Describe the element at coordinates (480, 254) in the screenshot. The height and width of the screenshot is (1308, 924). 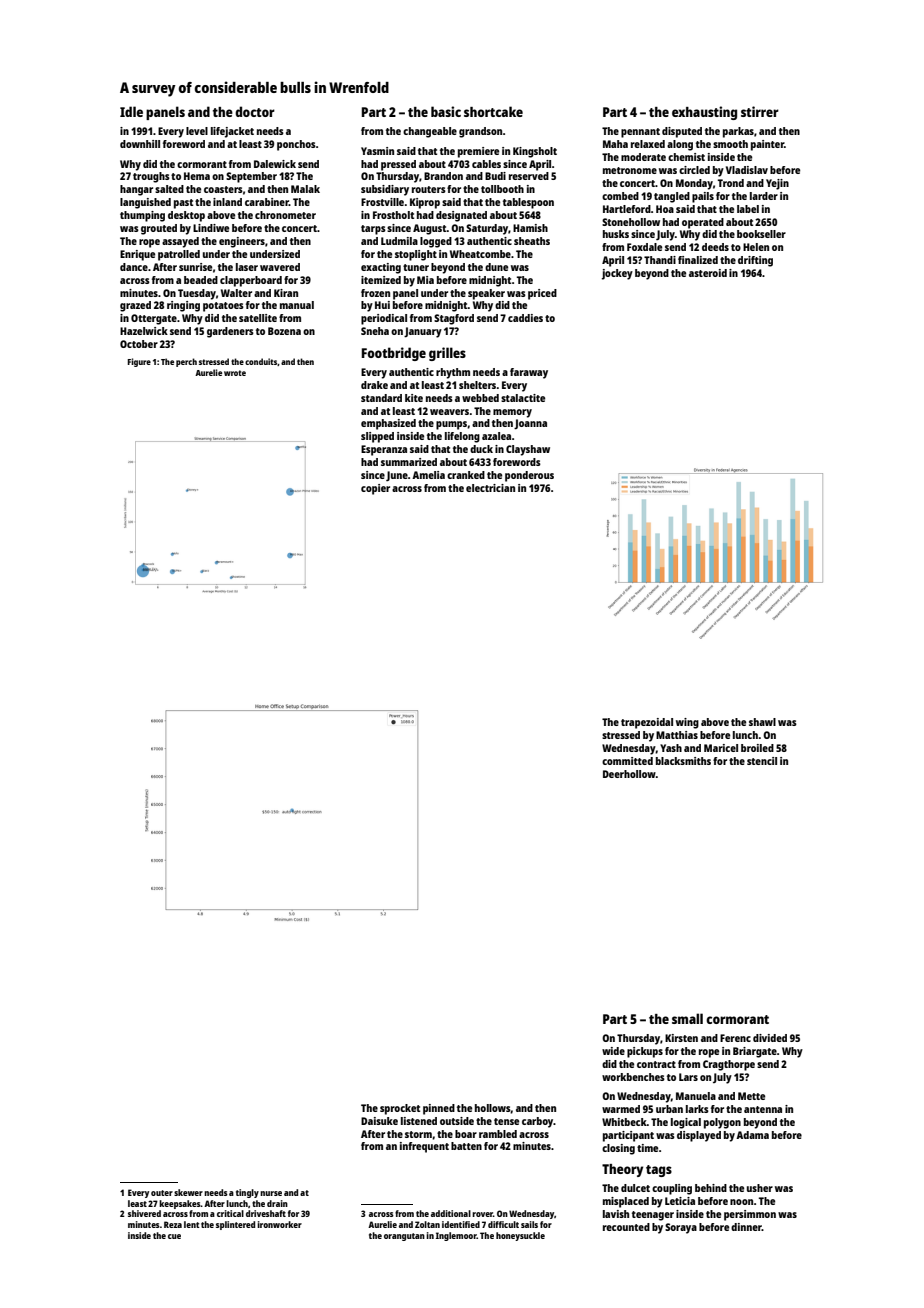
I see `Wheatcombe` at that location.
